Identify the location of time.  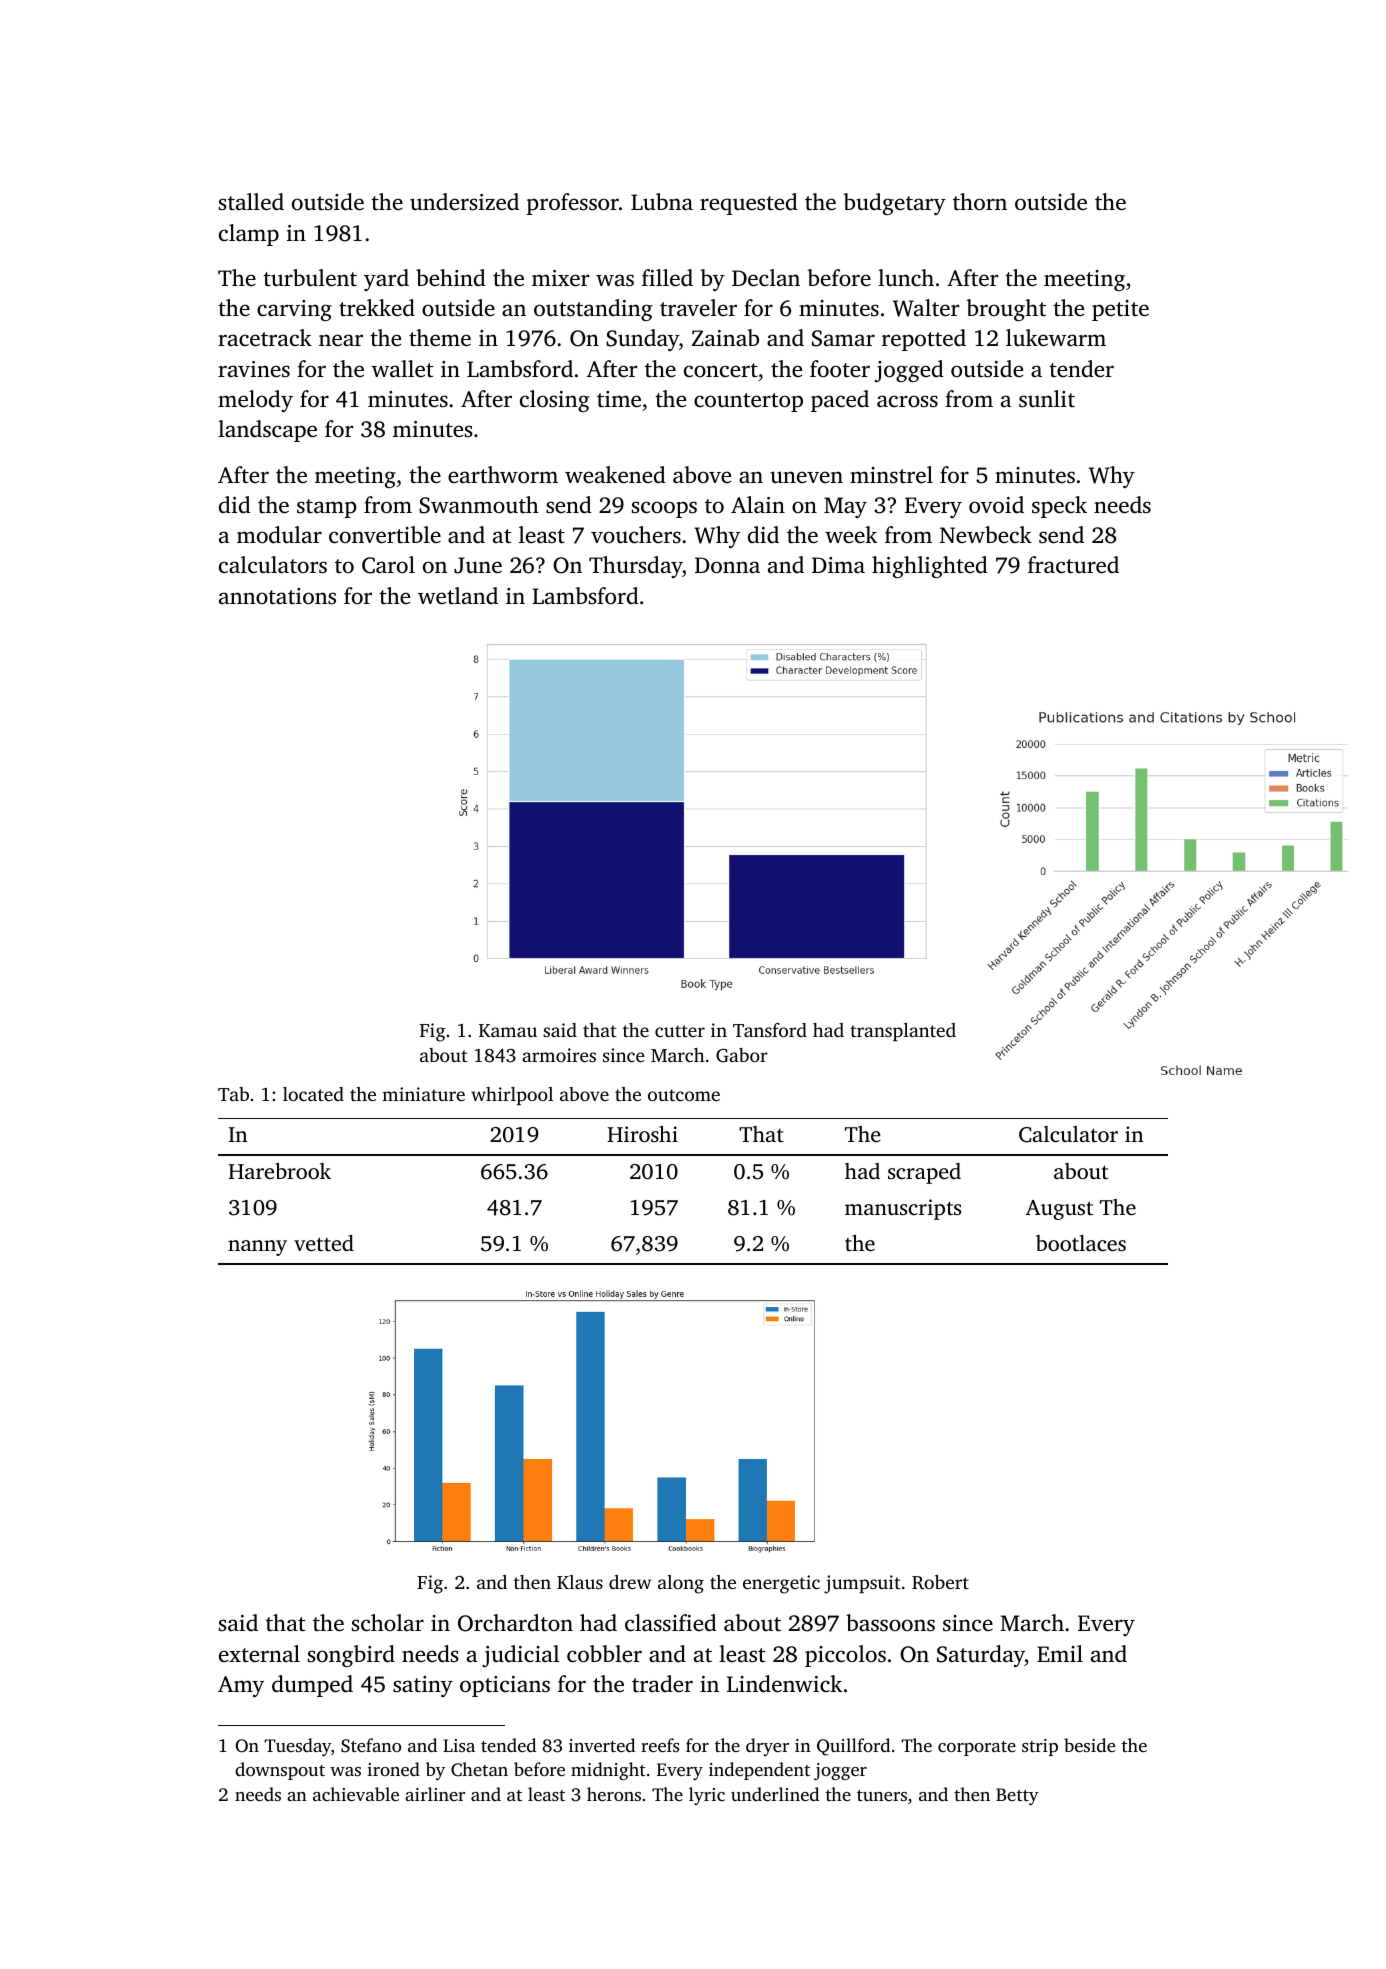
(619, 399).
